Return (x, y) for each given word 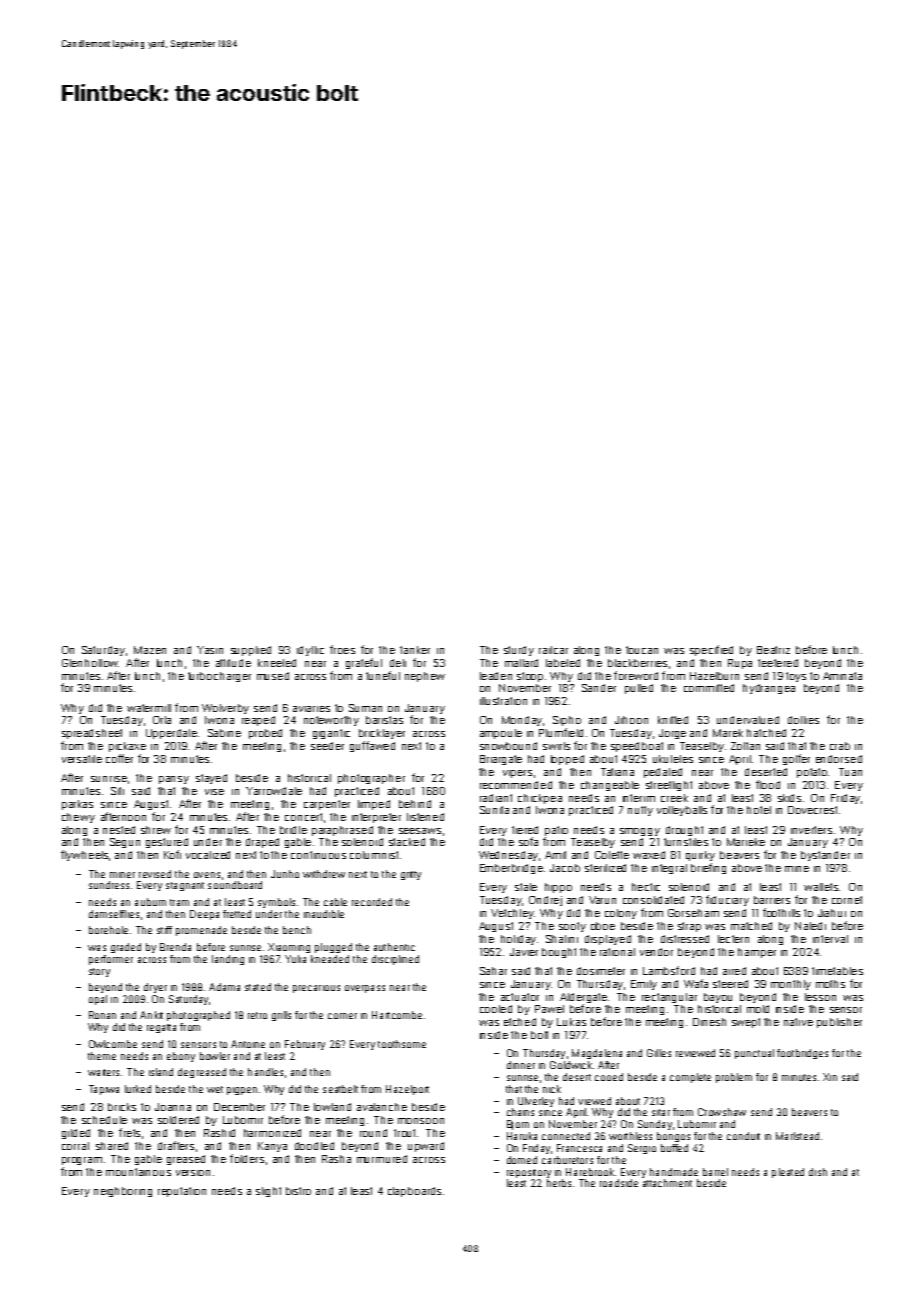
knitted (673, 720)
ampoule (501, 734)
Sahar (493, 971)
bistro (298, 1191)
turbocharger (219, 677)
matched (751, 926)
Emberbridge (511, 869)
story (99, 972)
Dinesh (709, 1022)
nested (119, 830)
